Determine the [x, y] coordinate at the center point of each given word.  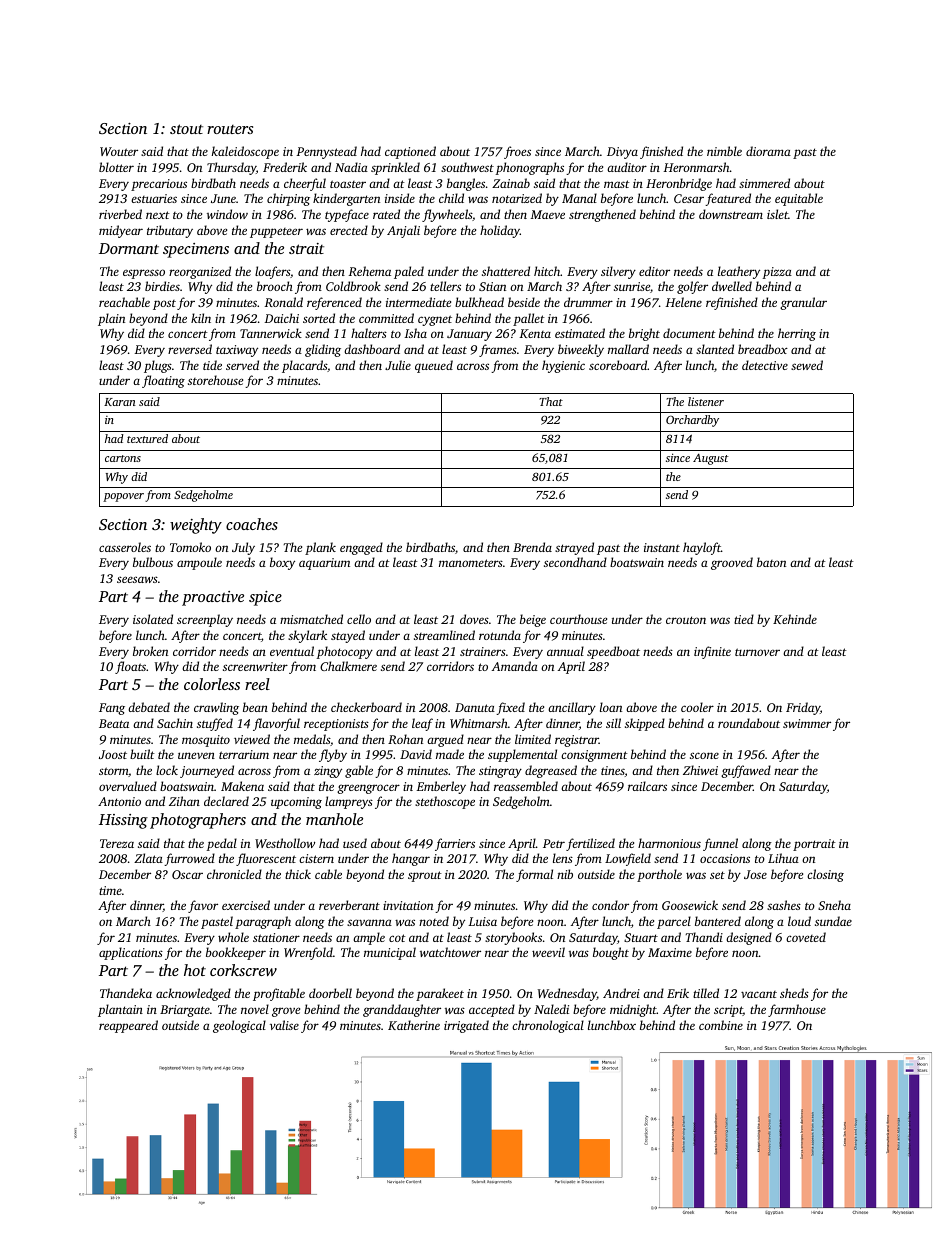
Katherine [414, 1025]
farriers [455, 844]
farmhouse [797, 1010]
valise [284, 1025]
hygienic [563, 366]
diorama [768, 151]
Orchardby [692, 421]
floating [163, 381]
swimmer [807, 723]
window [227, 214]
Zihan [184, 801]
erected [349, 230]
